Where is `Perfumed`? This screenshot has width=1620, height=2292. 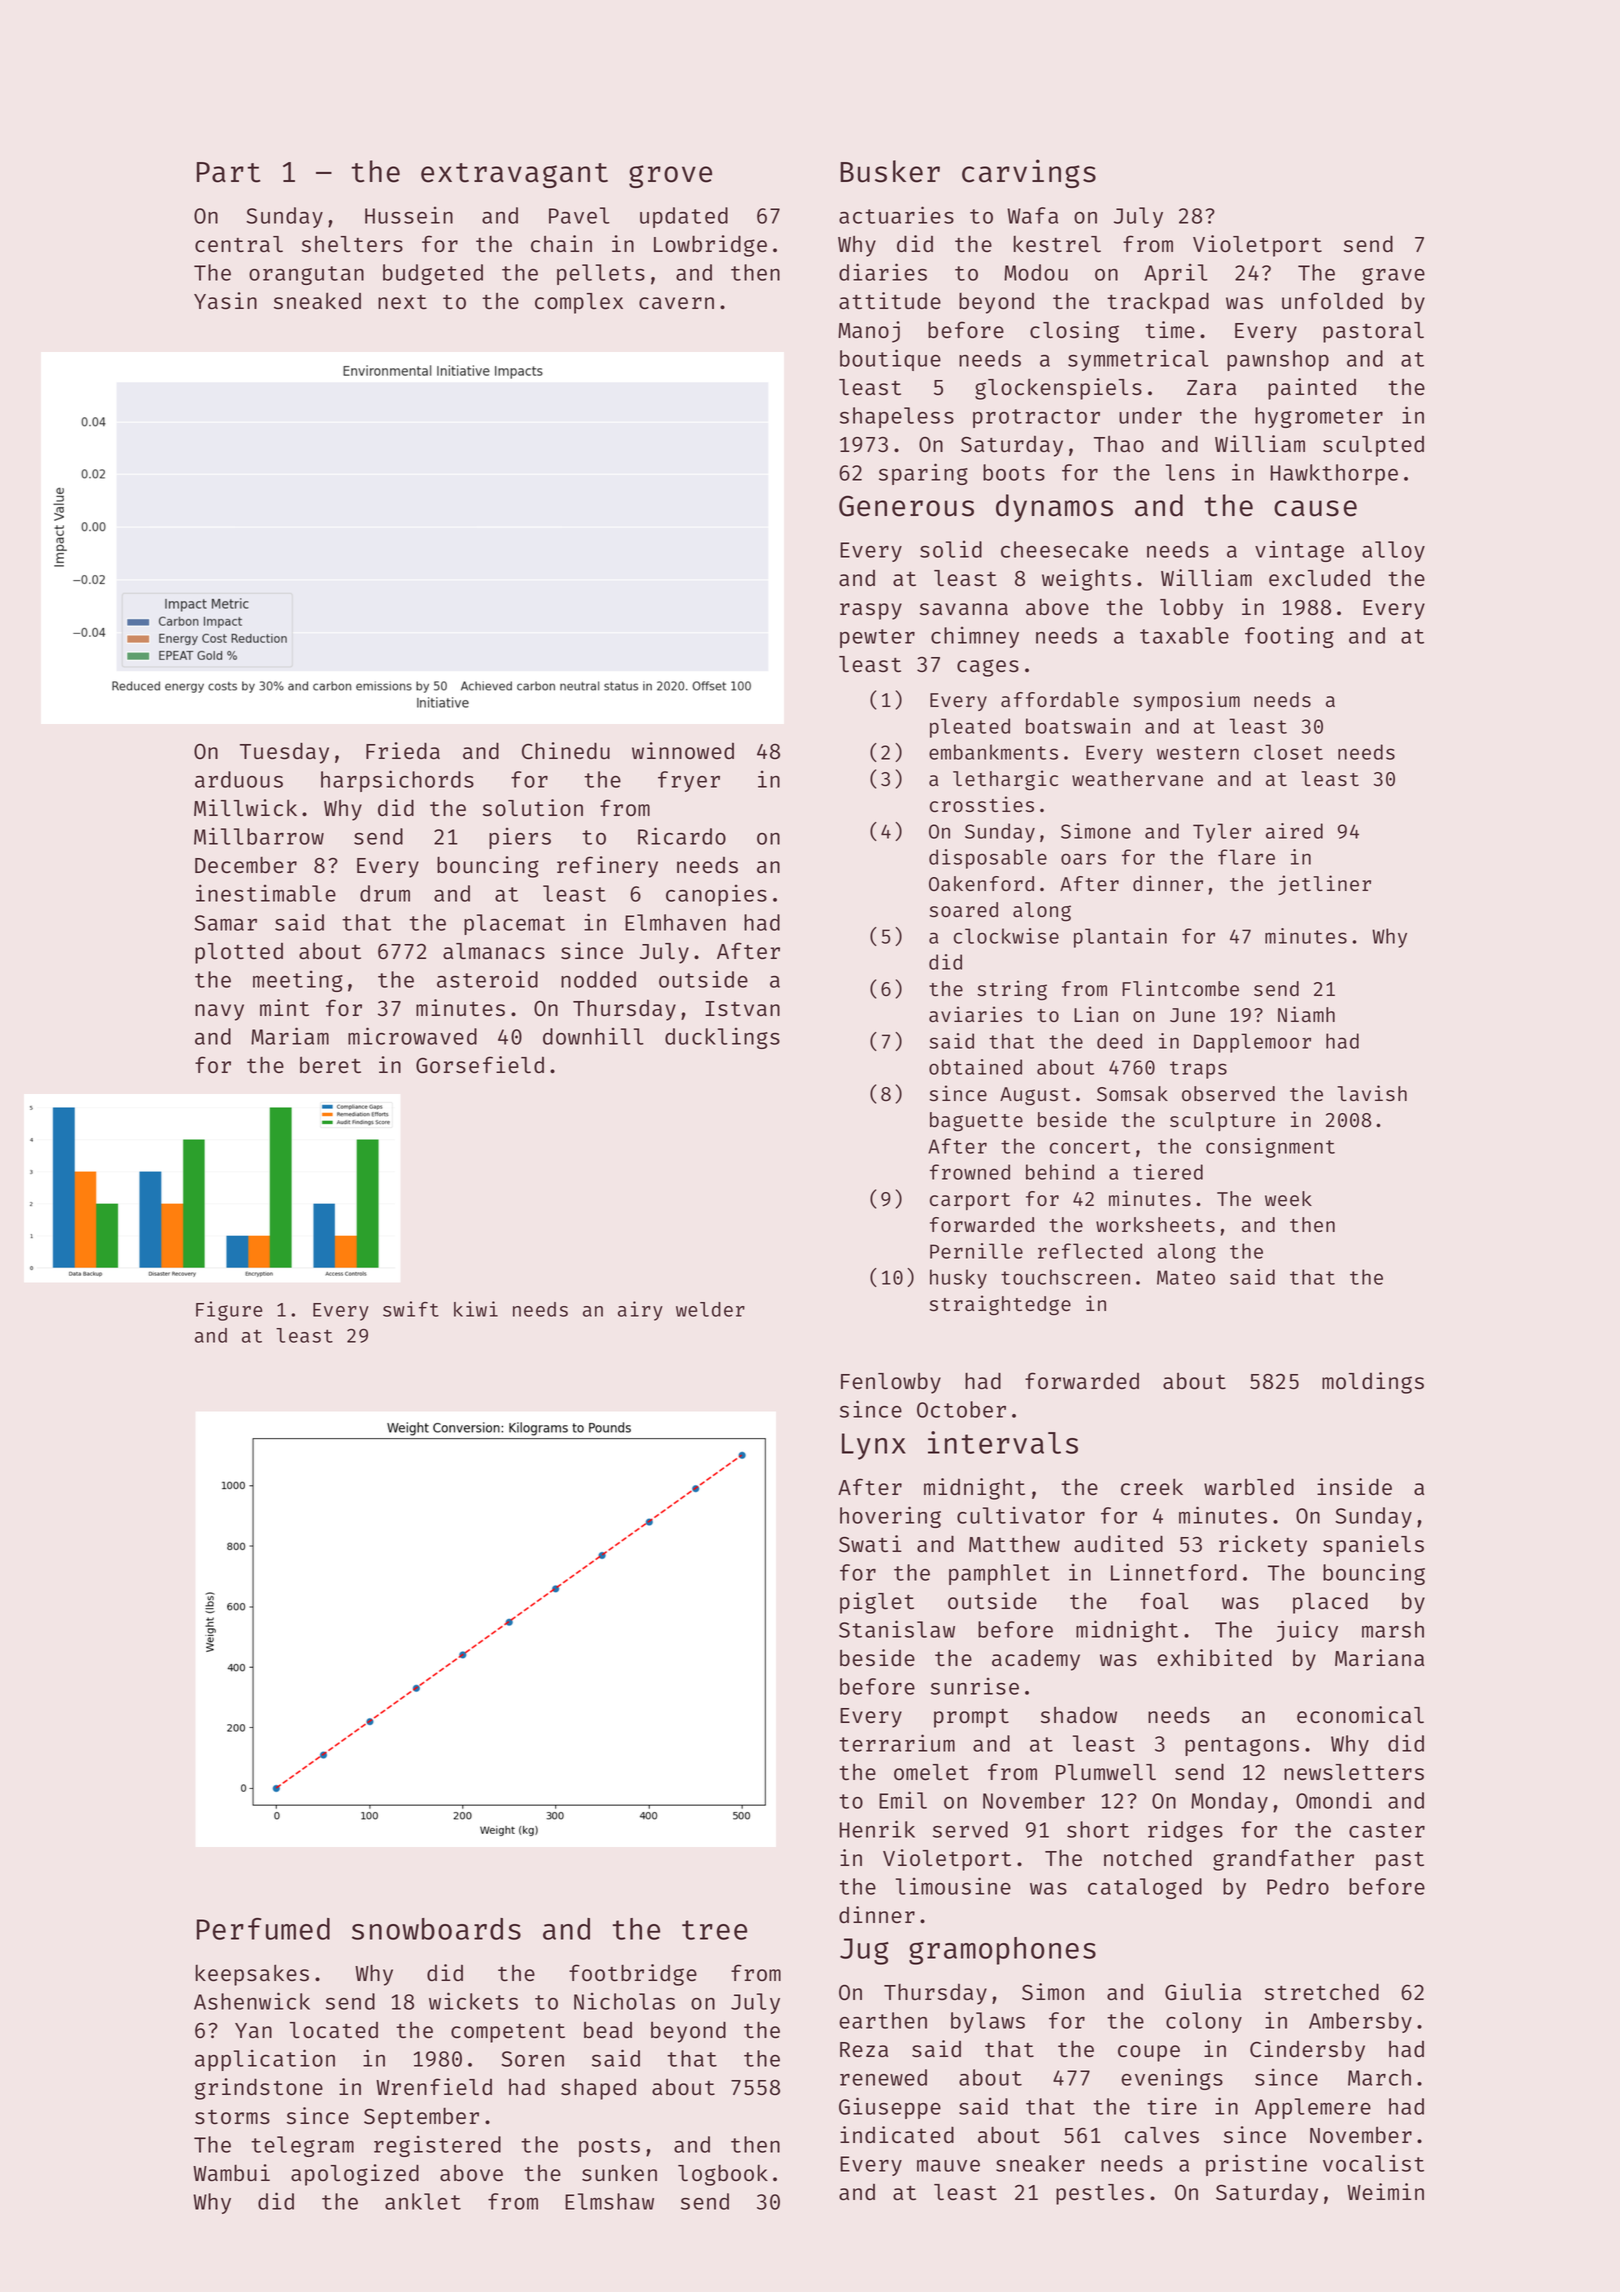 Perfumed is located at coordinates (263, 1929).
